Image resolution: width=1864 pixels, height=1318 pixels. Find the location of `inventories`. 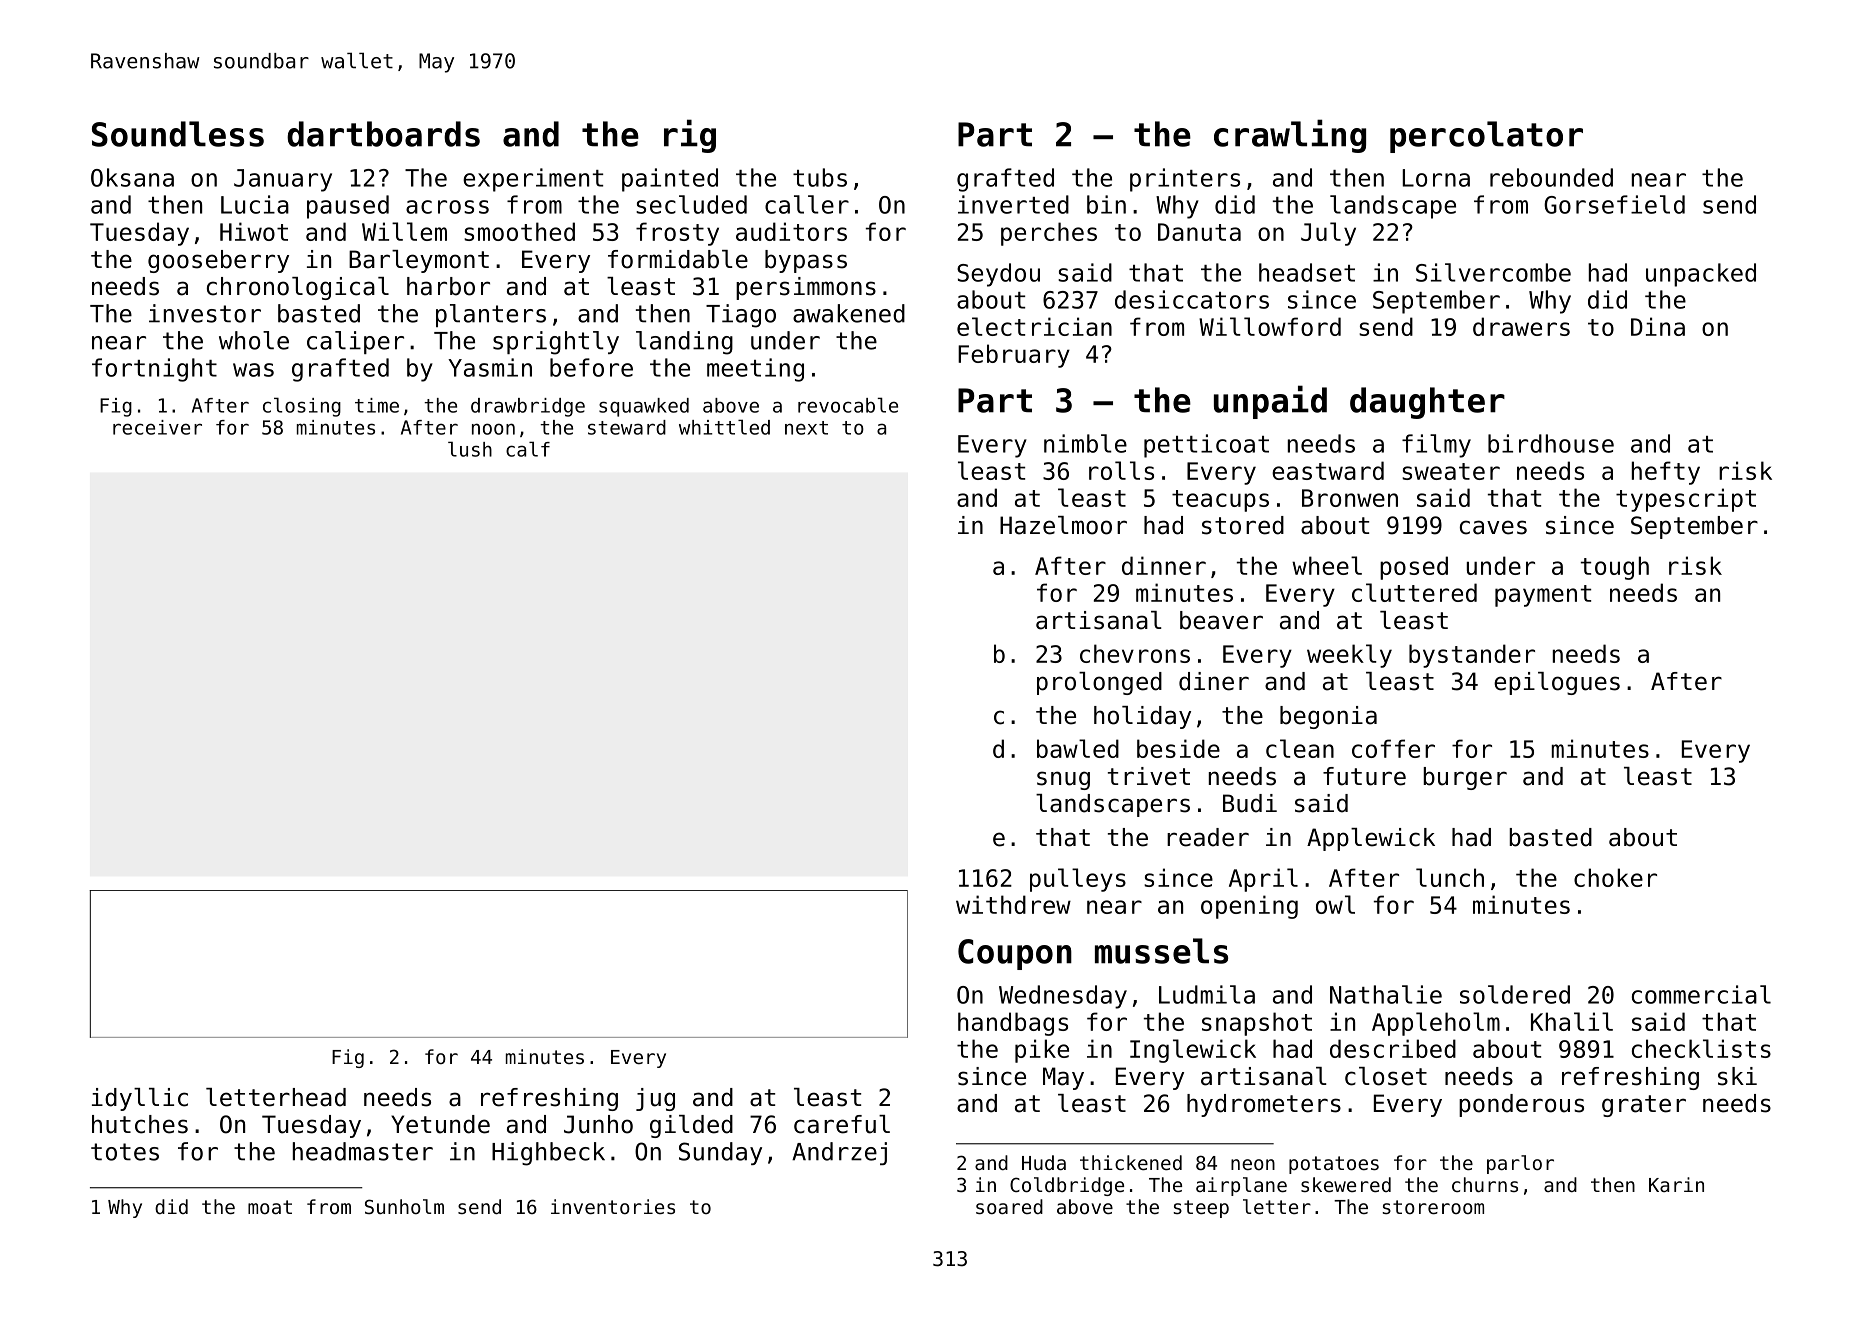

inventories is located at coordinates (613, 1206).
